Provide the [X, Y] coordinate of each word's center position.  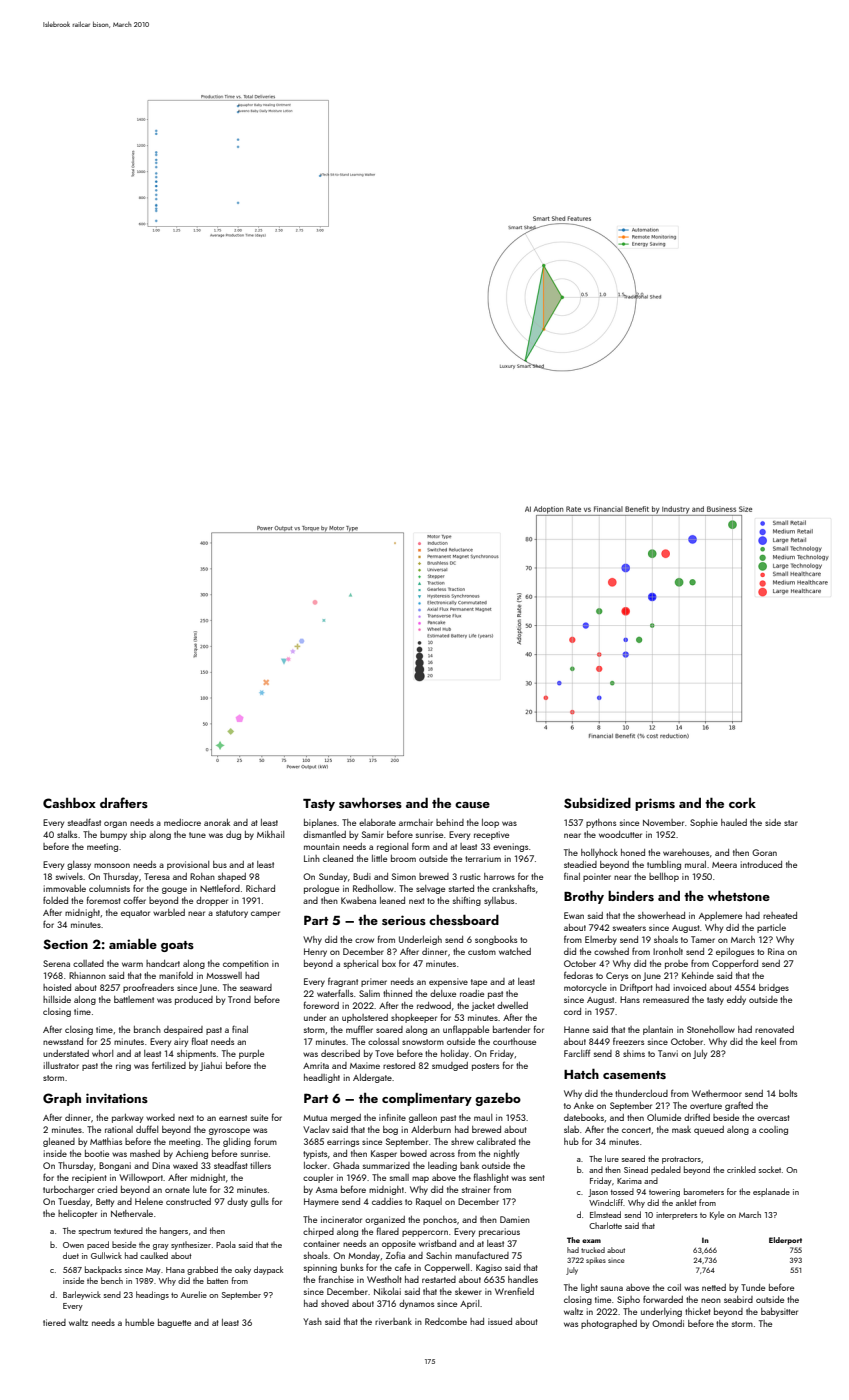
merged [346, 1118]
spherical [361, 964]
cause [472, 805]
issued [500, 1321]
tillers [260, 1165]
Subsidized [597, 803]
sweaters [629, 928]
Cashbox [69, 803]
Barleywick [82, 1295]
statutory [232, 914]
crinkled [741, 1169]
